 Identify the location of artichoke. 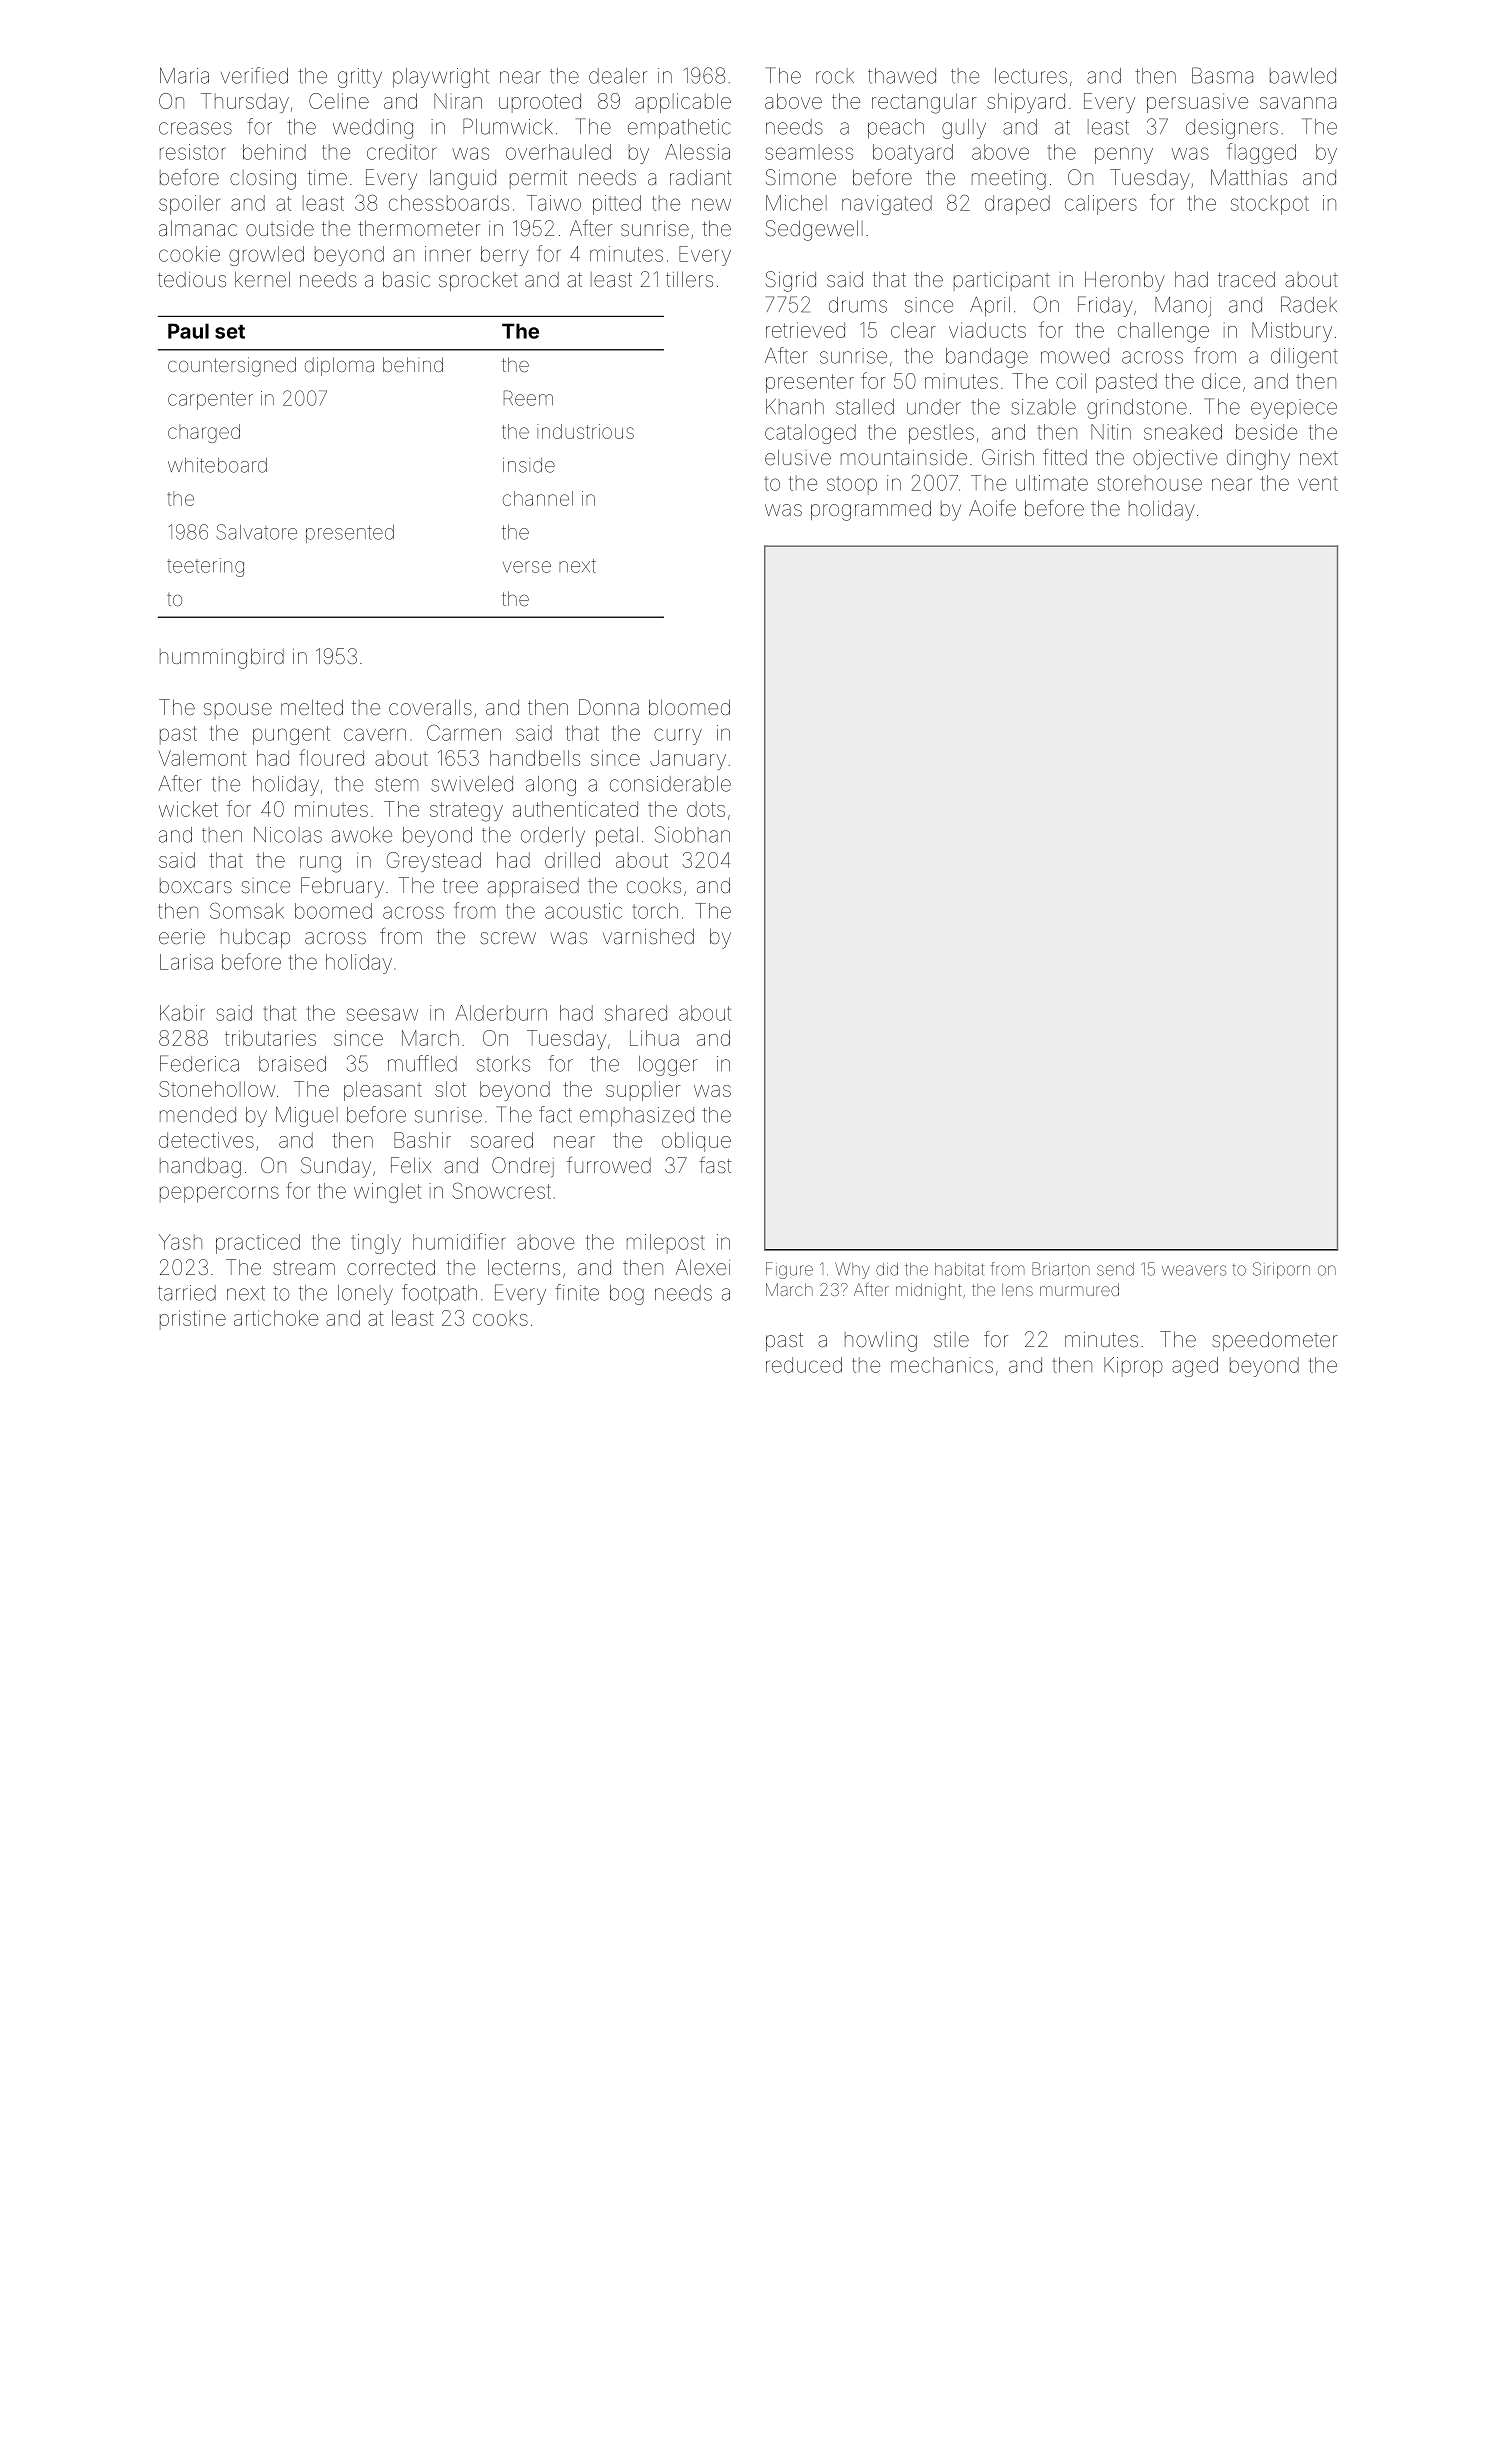
(276, 1318).
